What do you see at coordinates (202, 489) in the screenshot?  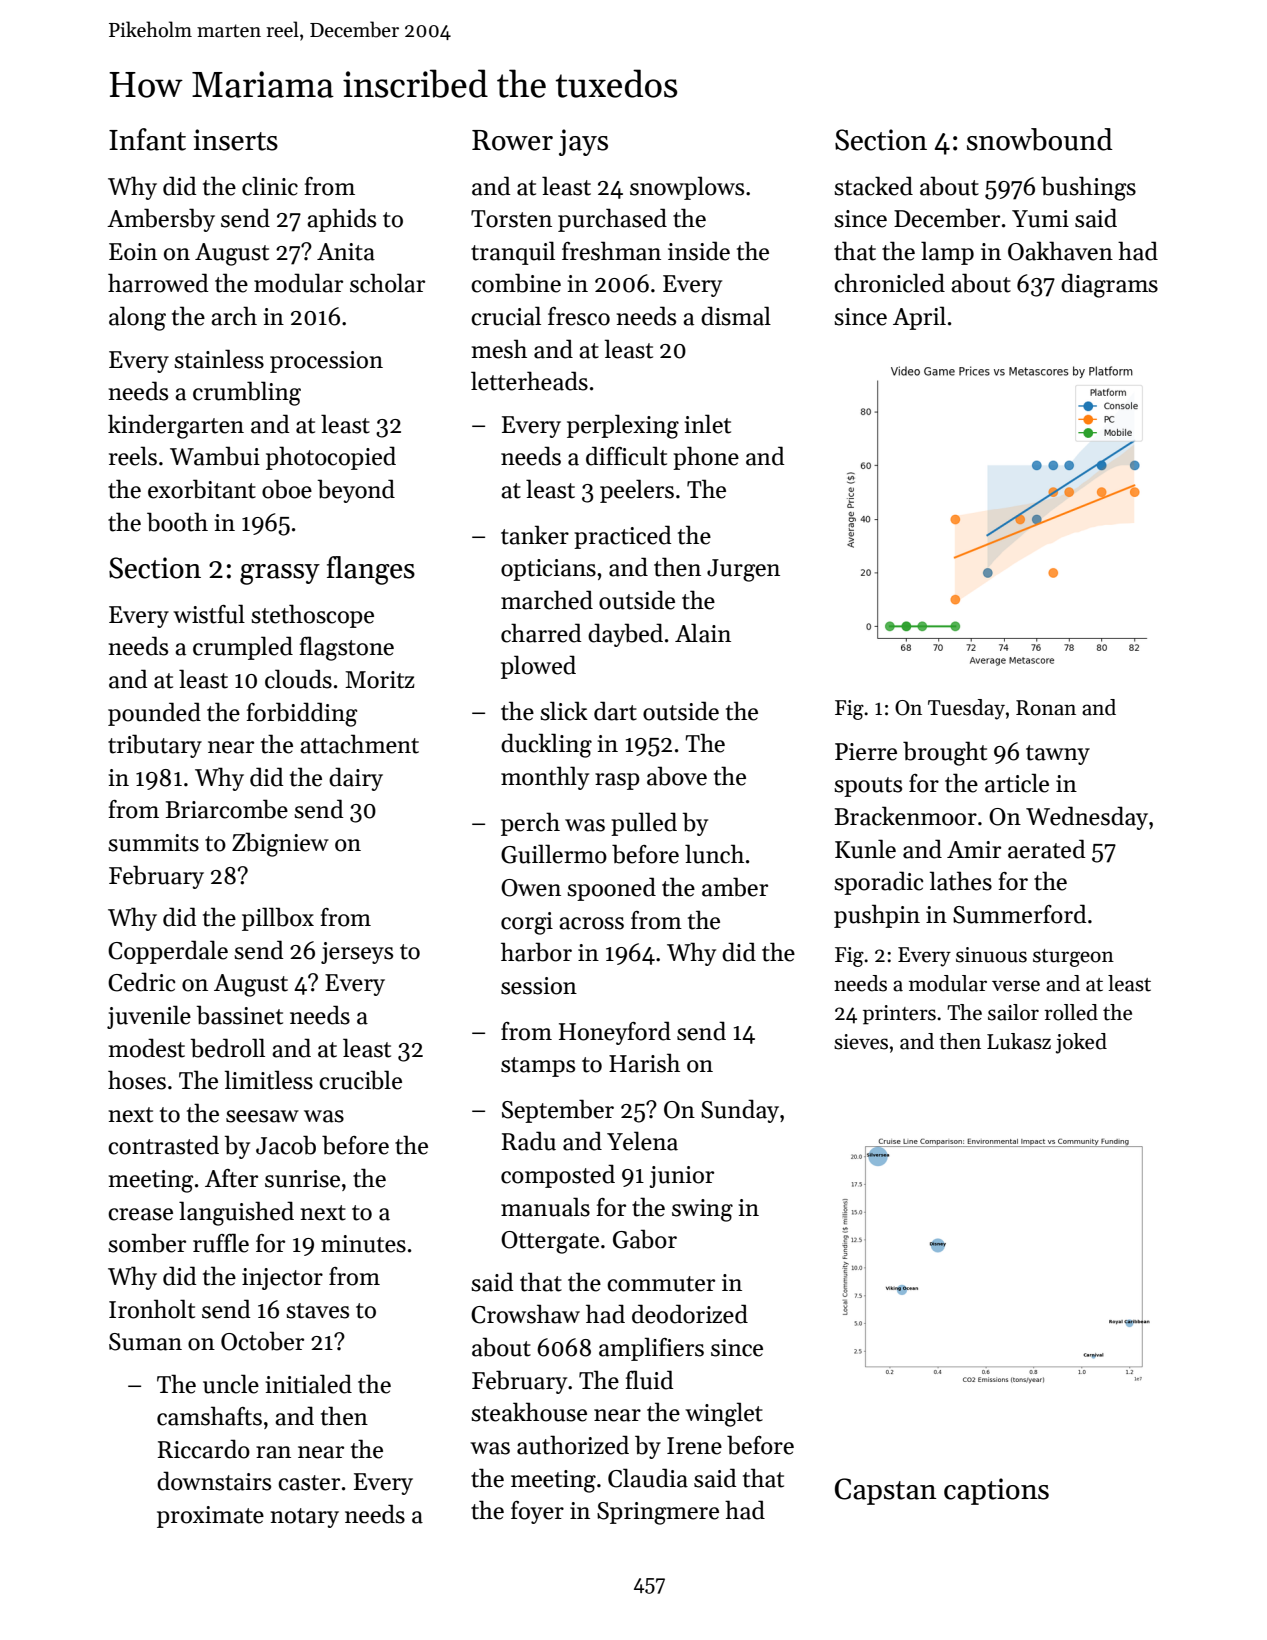 I see `exorbitant` at bounding box center [202, 489].
